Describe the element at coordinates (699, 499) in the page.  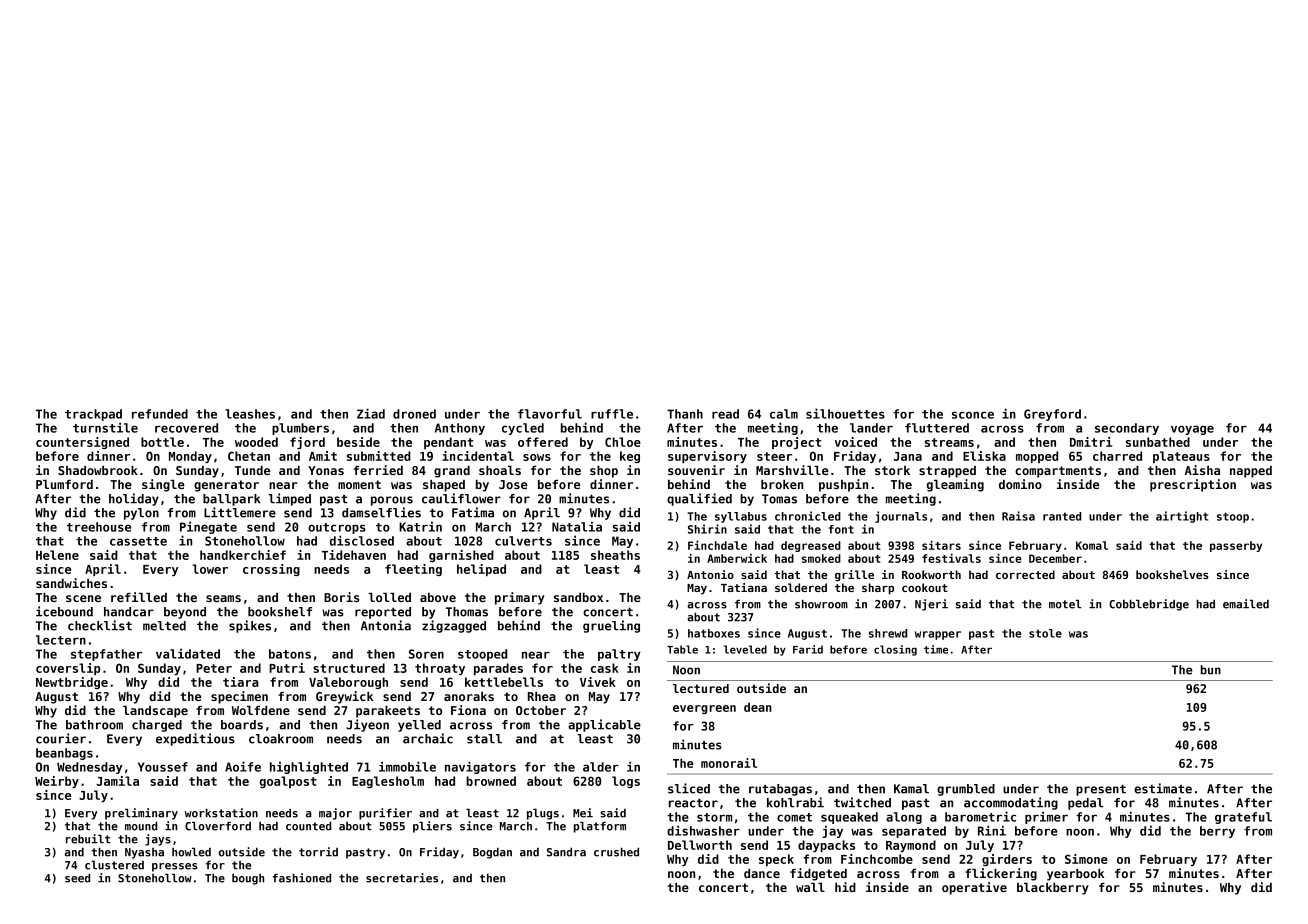
I see `qualified` at that location.
